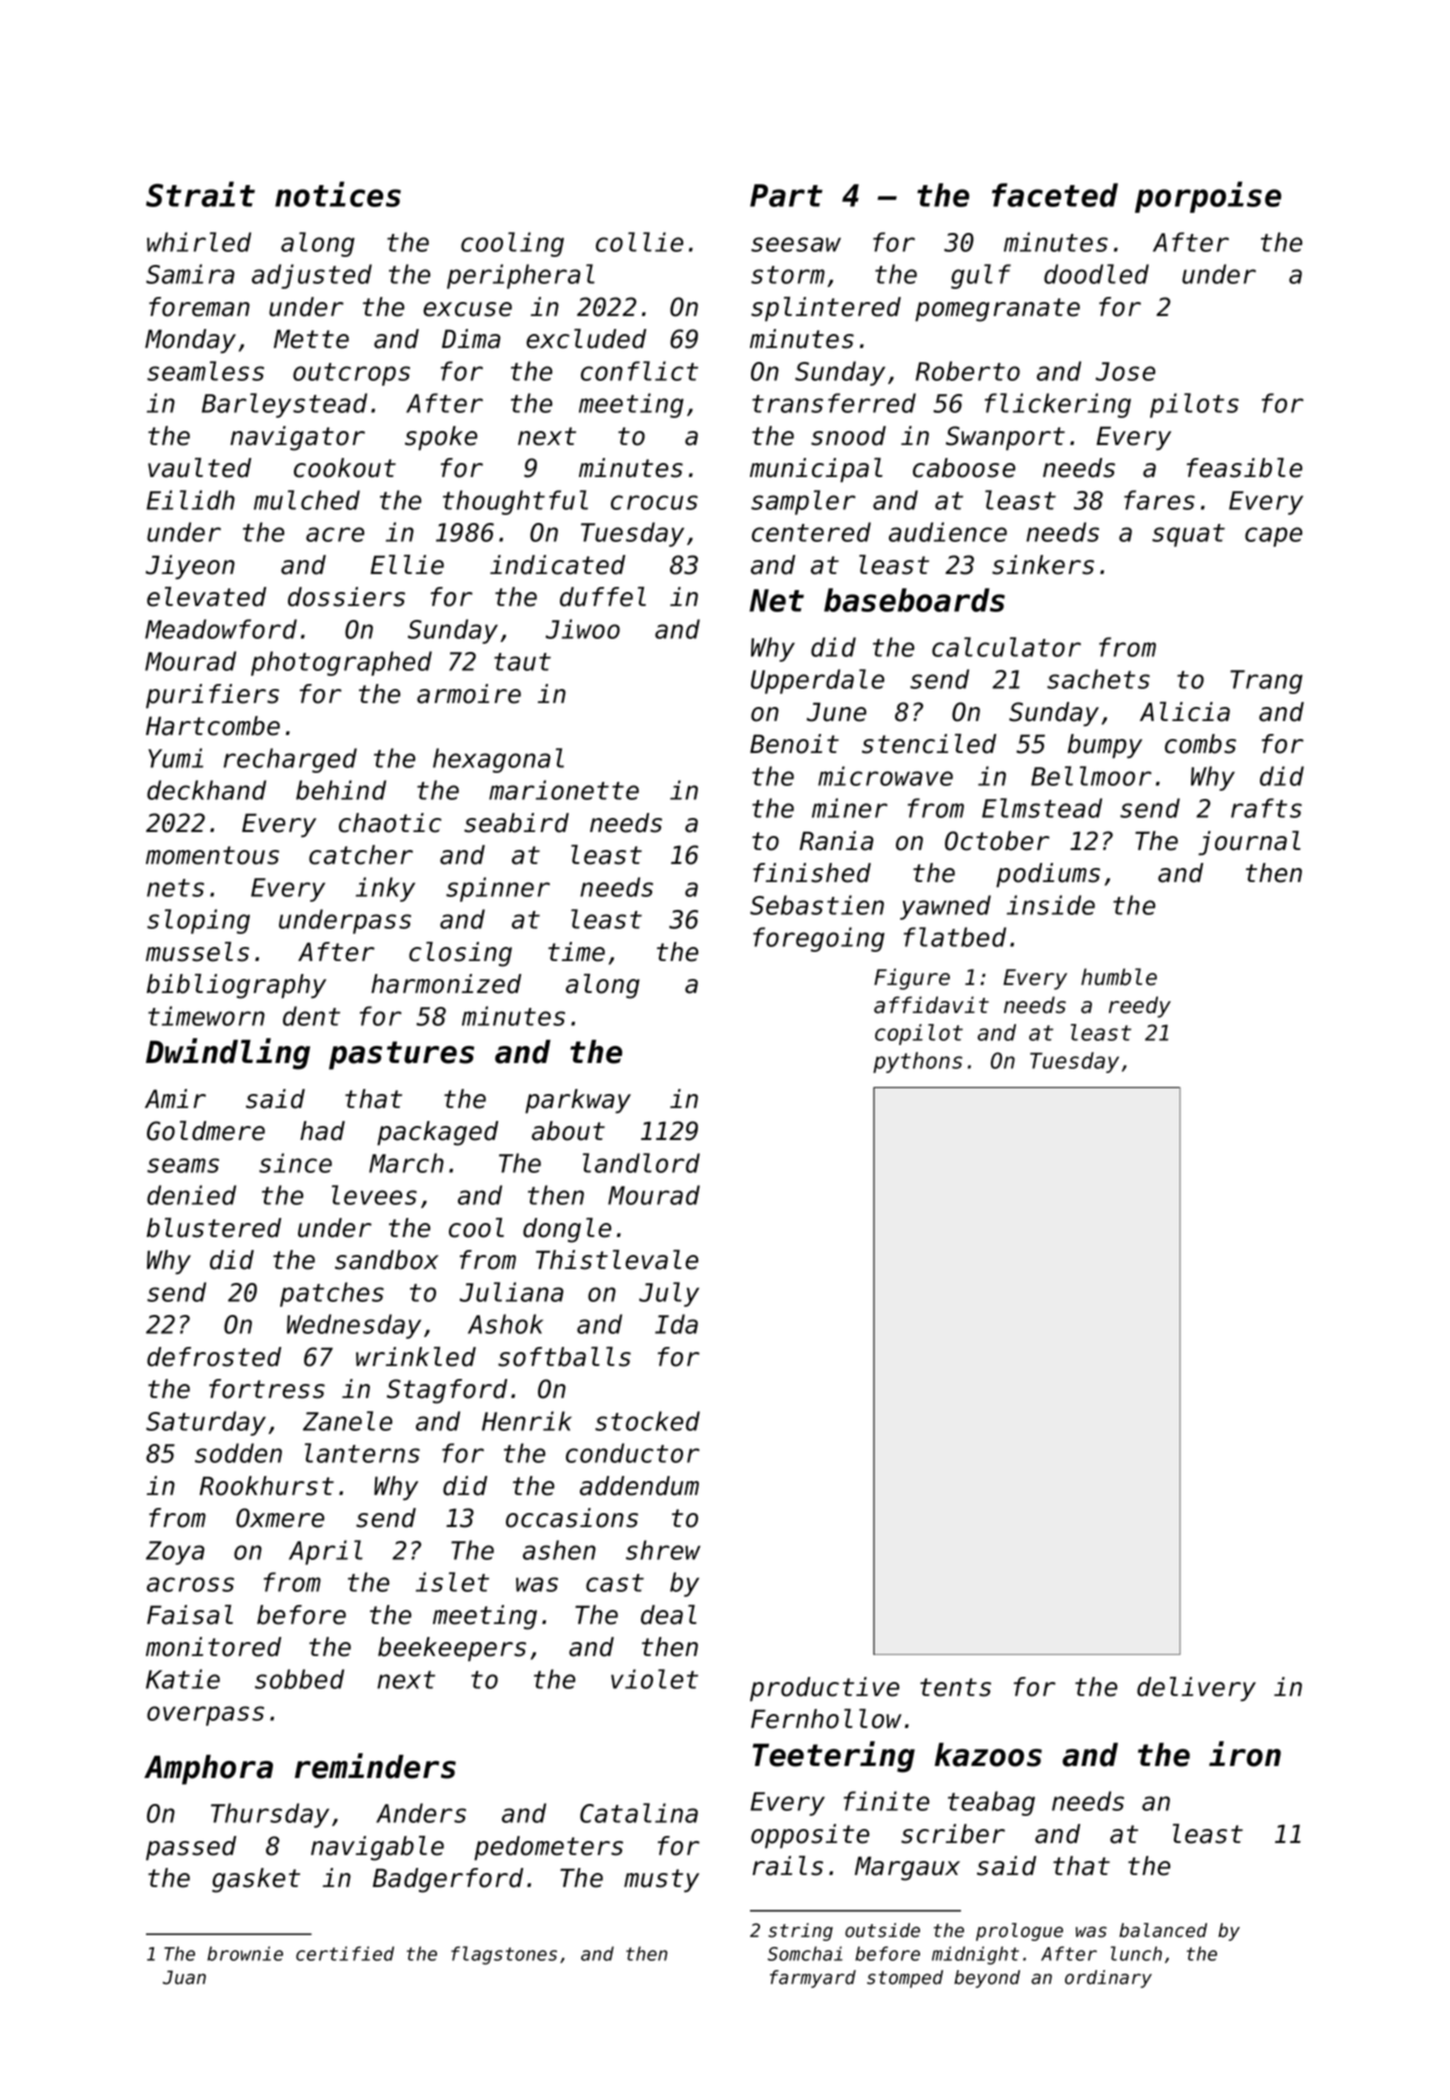  I want to click on pythons, so click(917, 1062).
